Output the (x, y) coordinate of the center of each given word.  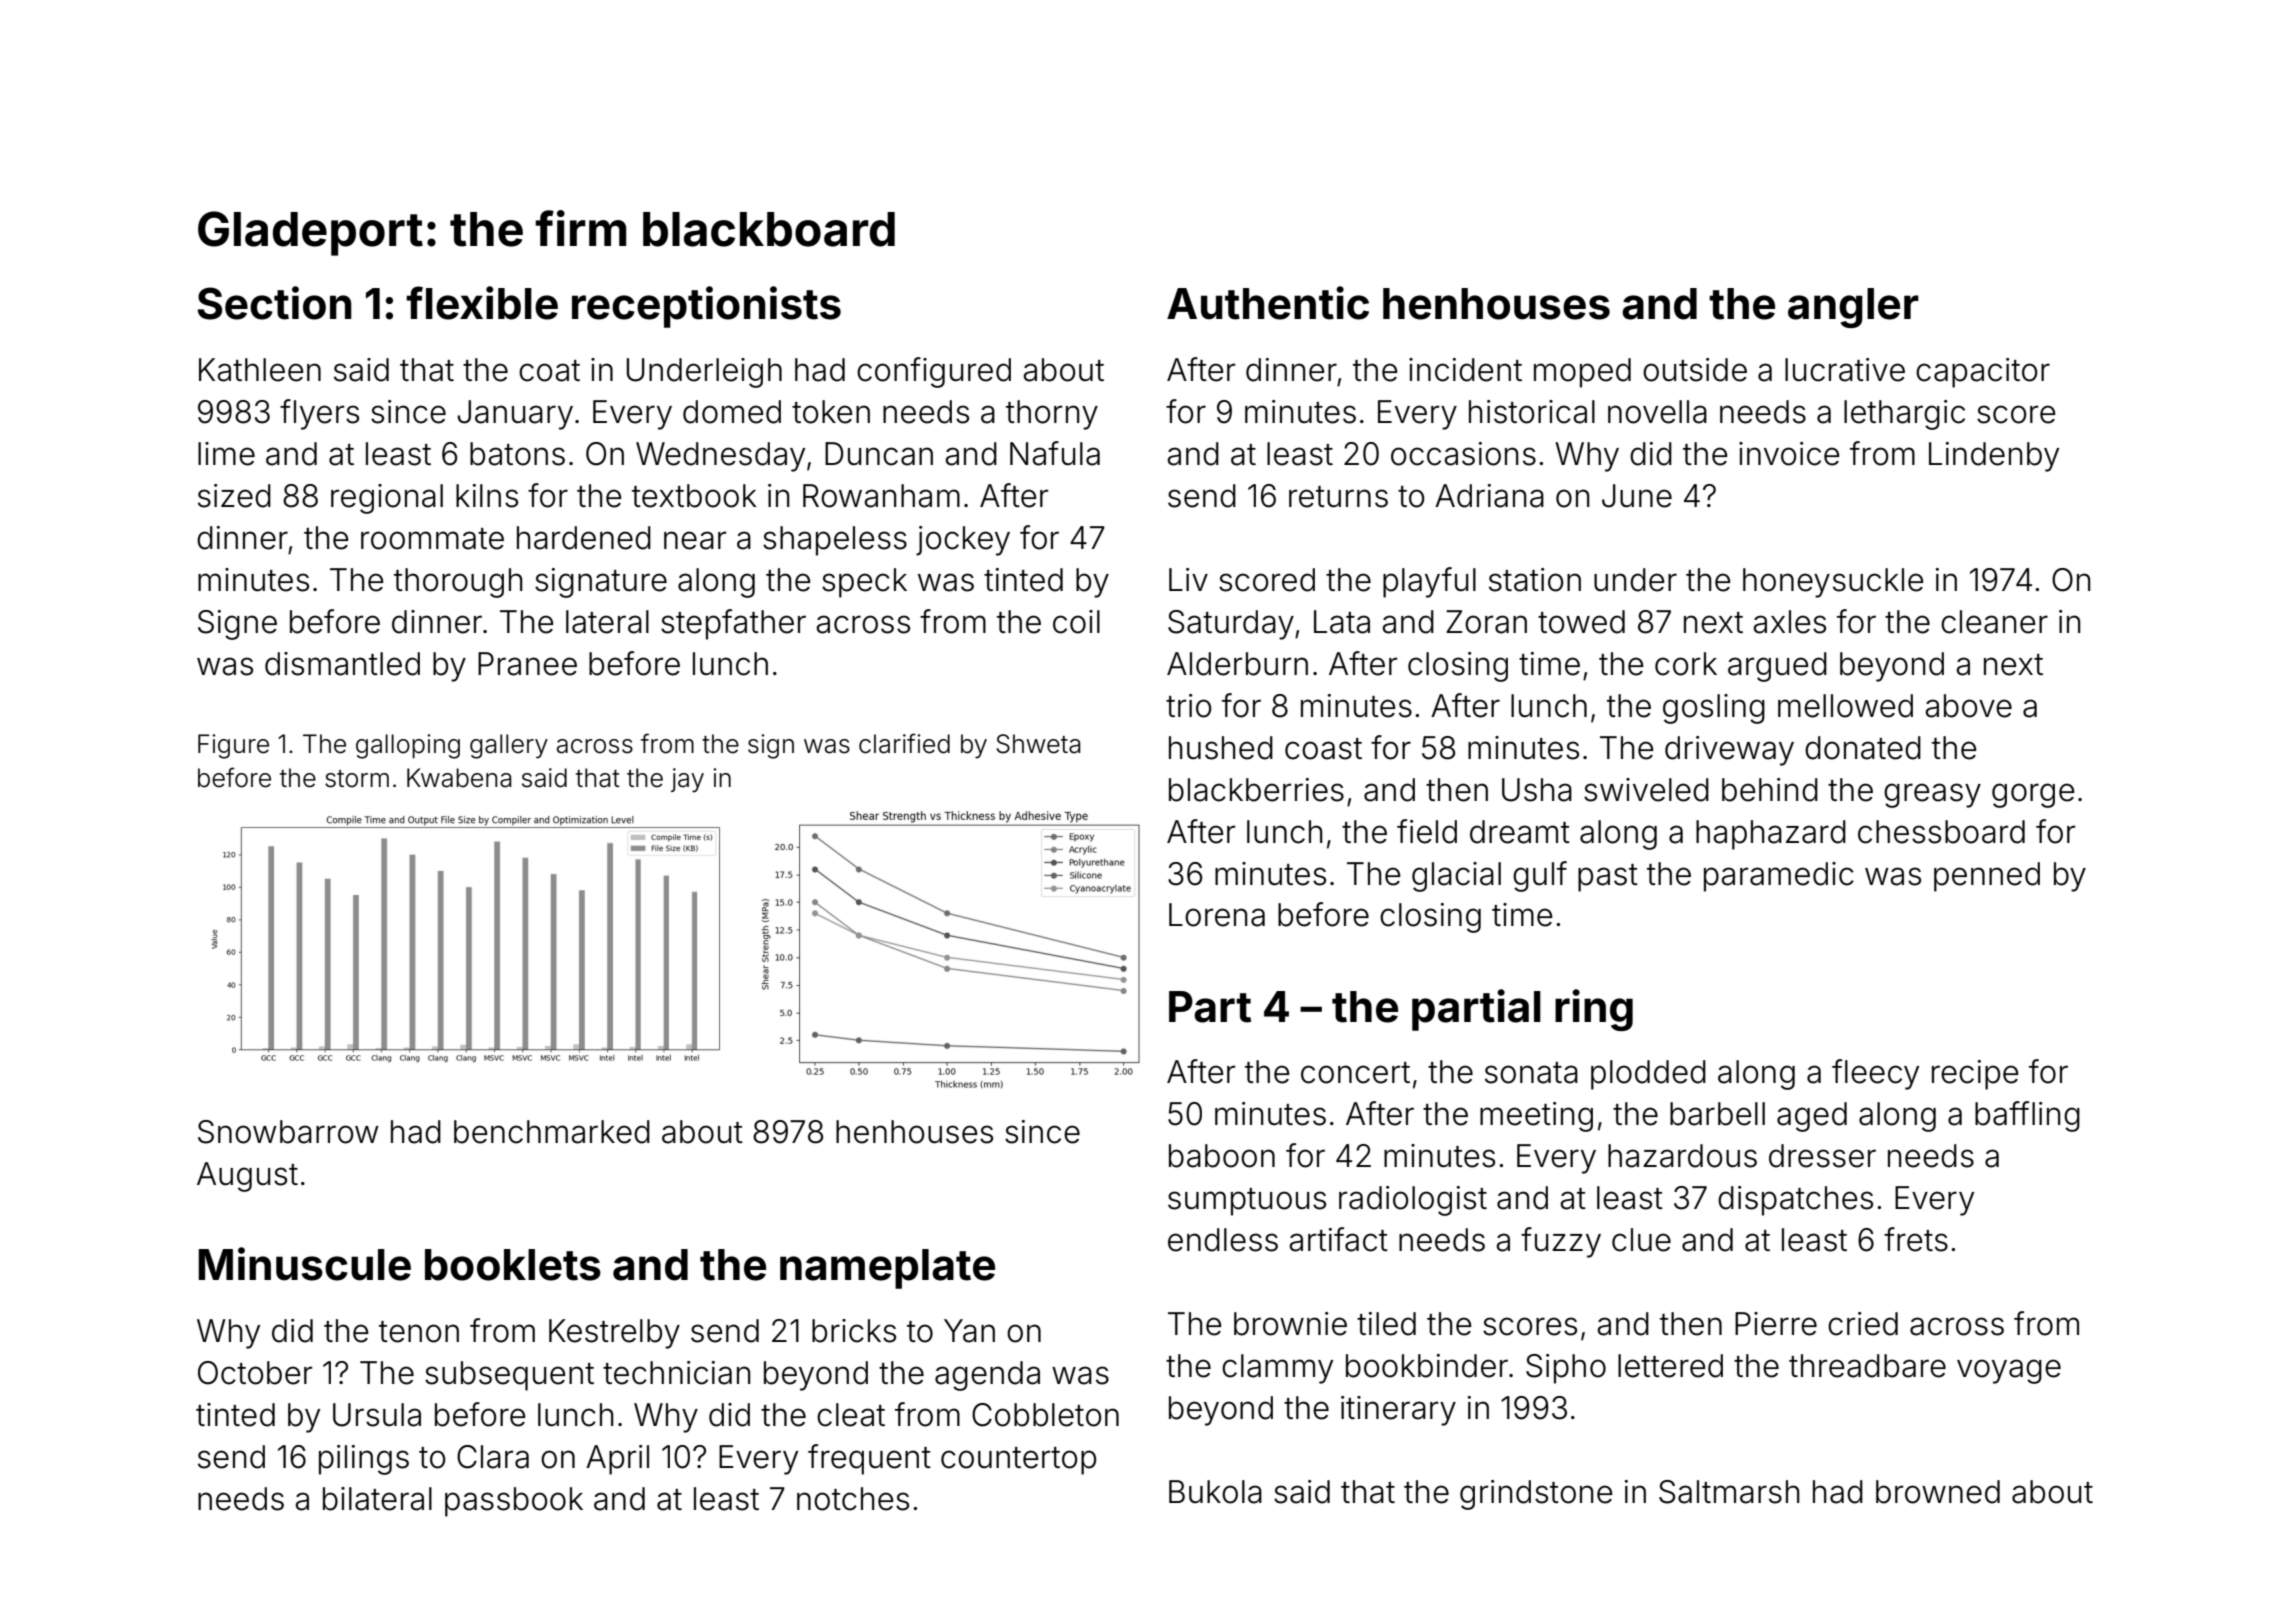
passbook (514, 1502)
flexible (482, 303)
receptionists (706, 307)
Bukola (1215, 1492)
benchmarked (552, 1132)
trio (1188, 706)
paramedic (1779, 877)
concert (1355, 1073)
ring (1594, 1010)
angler (1853, 308)
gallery (509, 746)
